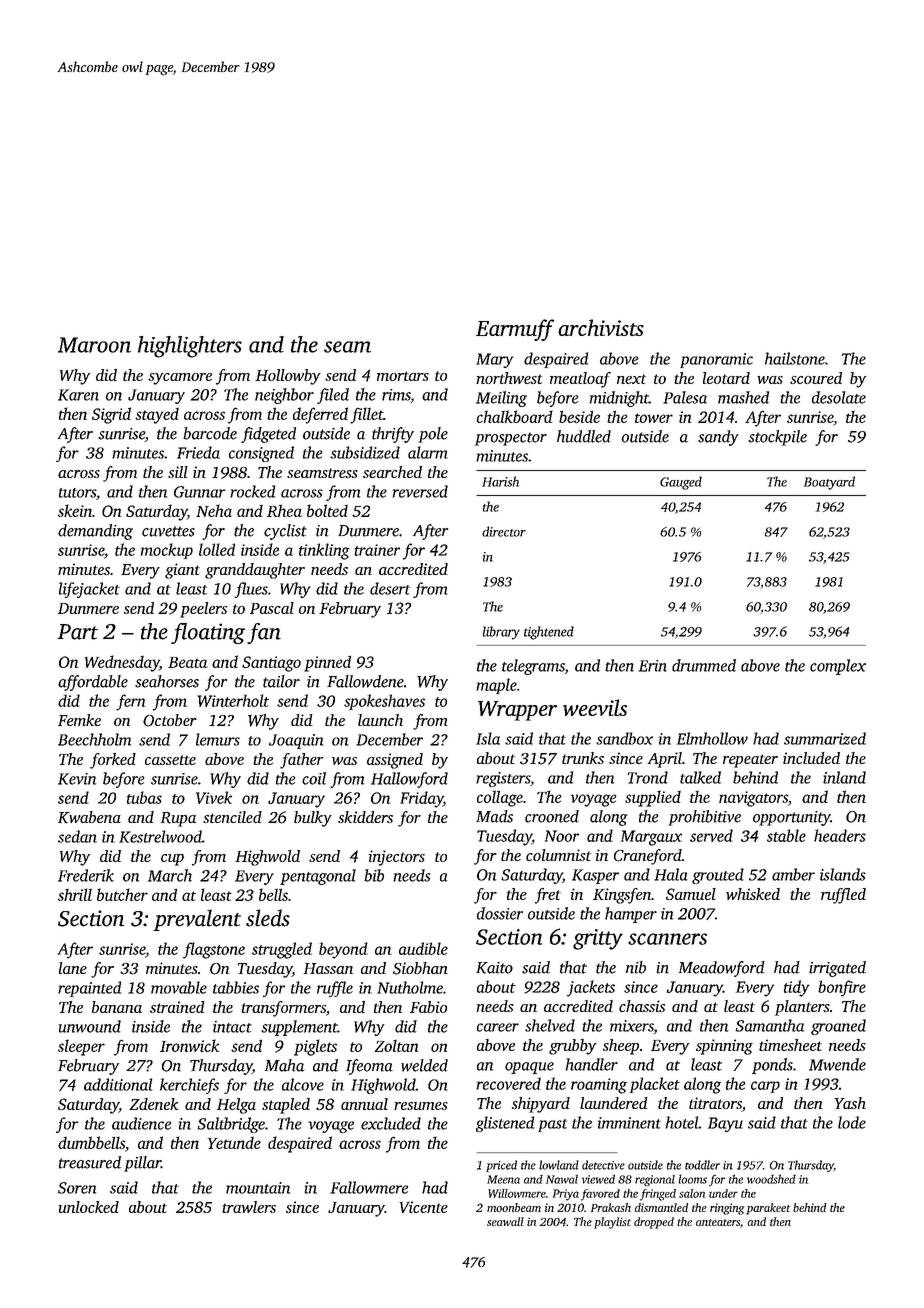 This image has height=1308, width=924. I want to click on repeater, so click(750, 761).
